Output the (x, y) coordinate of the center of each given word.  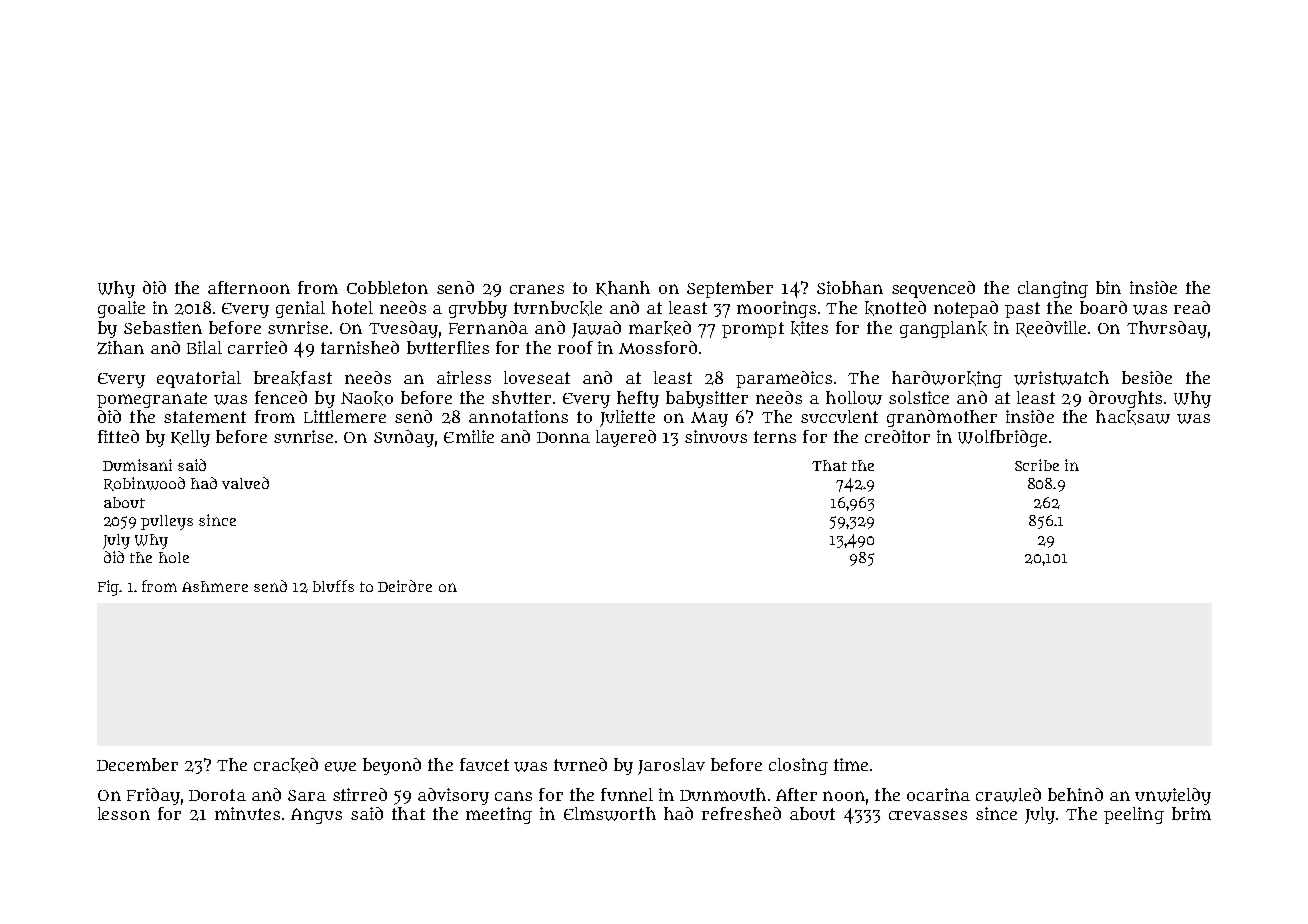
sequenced (933, 289)
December (137, 764)
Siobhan (850, 287)
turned (580, 764)
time (851, 764)
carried (257, 347)
